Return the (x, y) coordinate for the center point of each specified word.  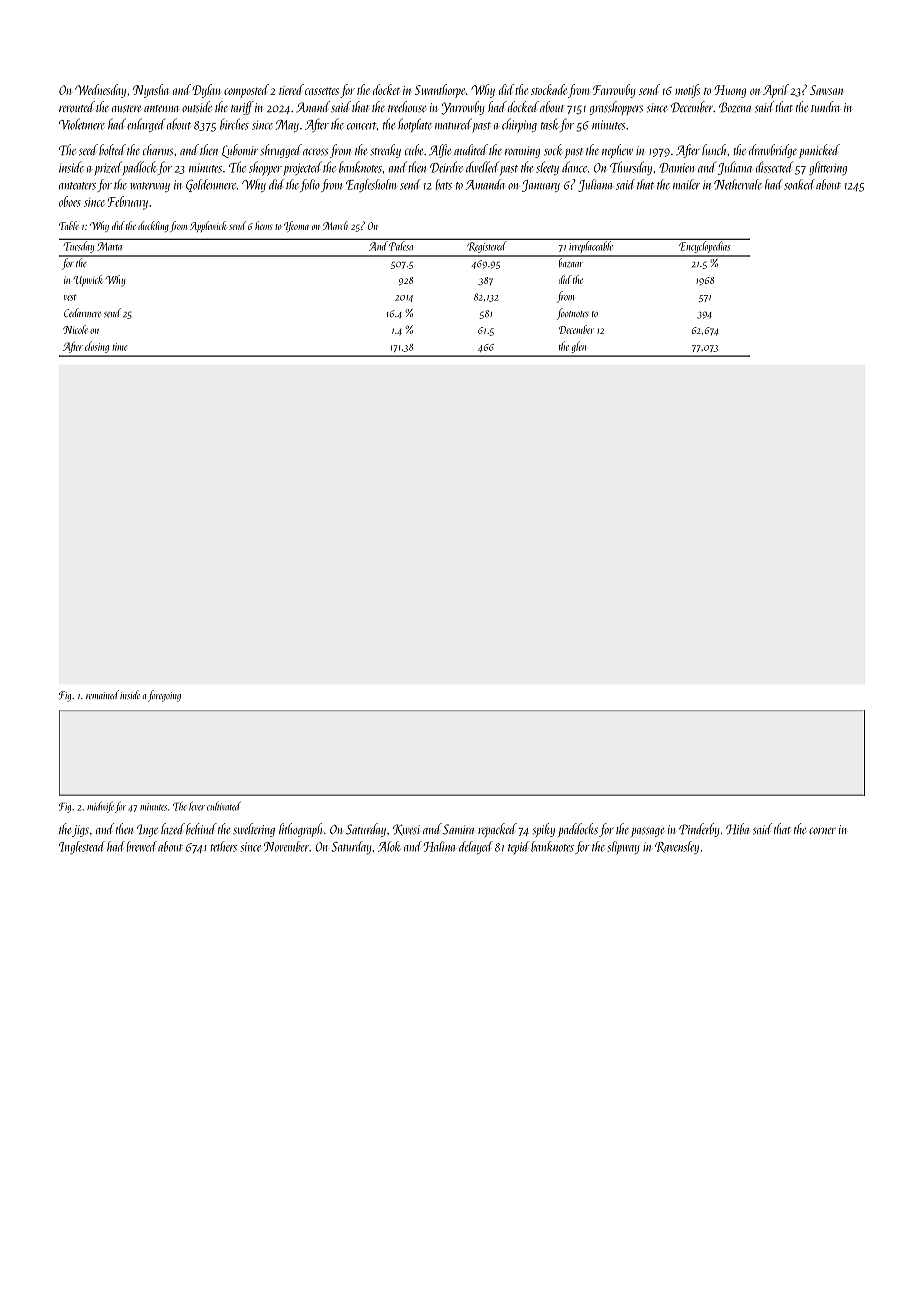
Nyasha (151, 91)
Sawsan (826, 90)
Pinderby (699, 830)
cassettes (322, 91)
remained (102, 694)
